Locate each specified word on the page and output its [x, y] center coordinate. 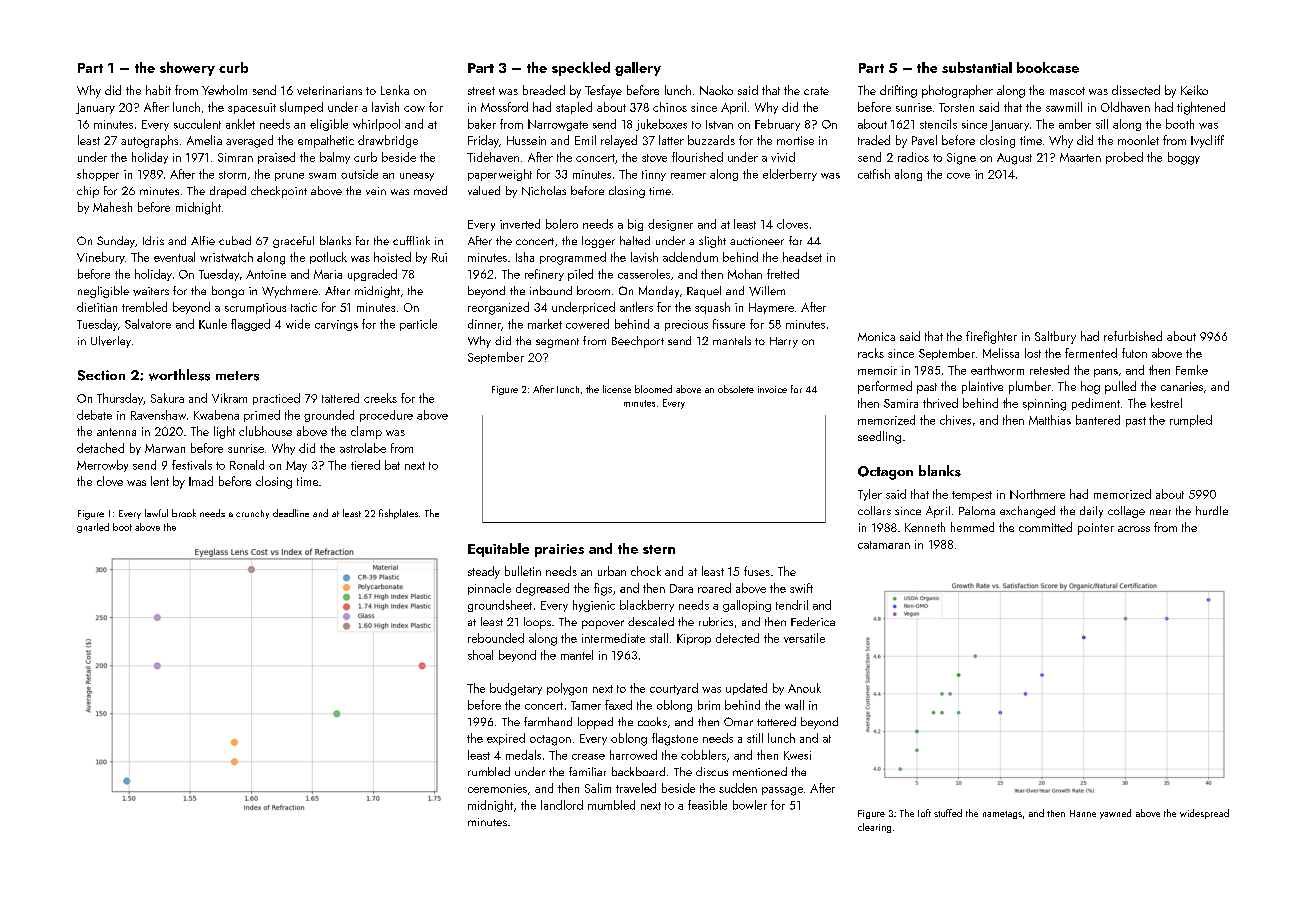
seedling [879, 437]
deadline [291, 513]
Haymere [771, 308]
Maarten [1080, 157]
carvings [336, 325]
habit [158, 90]
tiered [365, 465]
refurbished [1133, 336]
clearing [874, 828]
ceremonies [497, 788]
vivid [783, 157]
